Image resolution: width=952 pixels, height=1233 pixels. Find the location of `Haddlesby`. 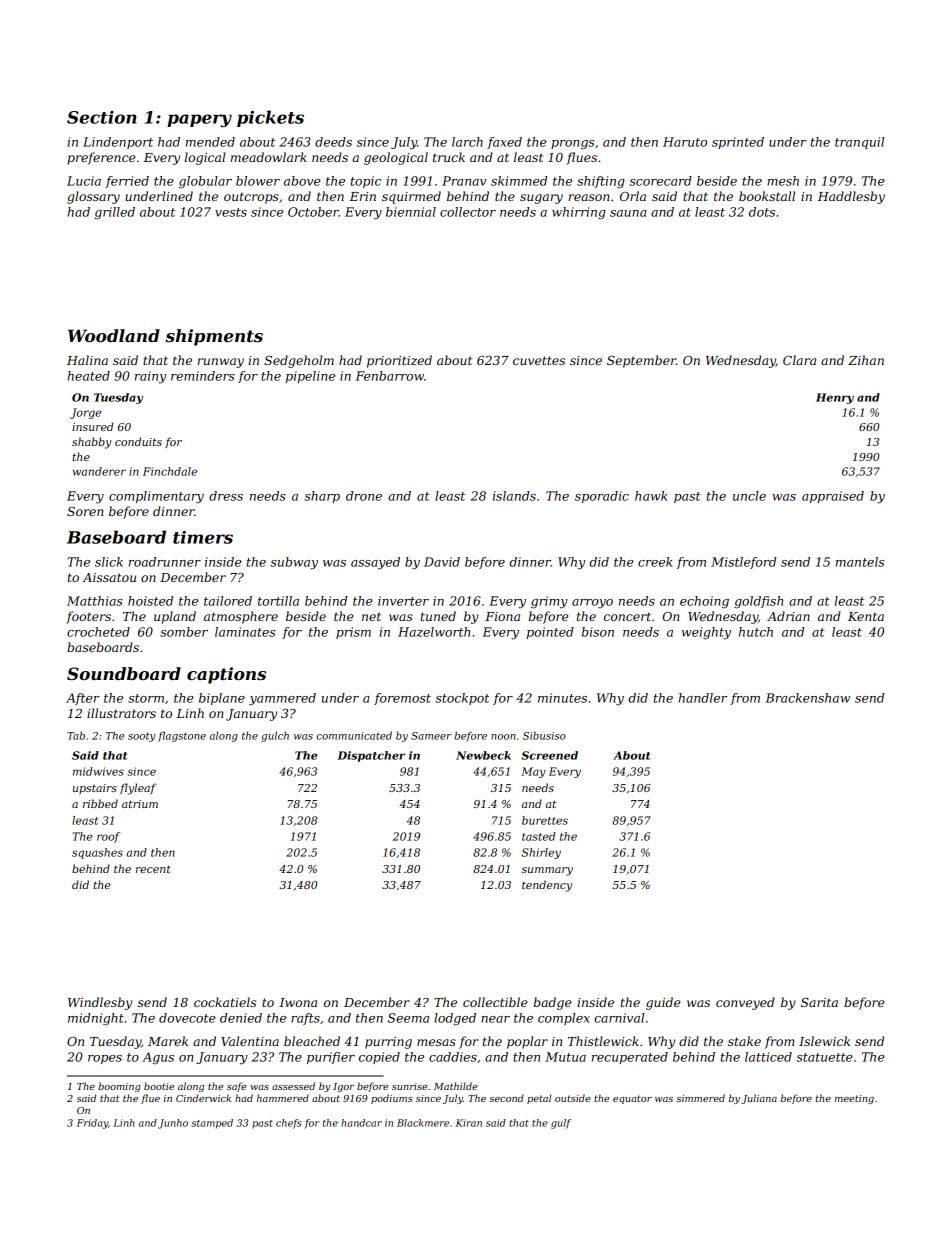

Haddlesby is located at coordinates (851, 197).
